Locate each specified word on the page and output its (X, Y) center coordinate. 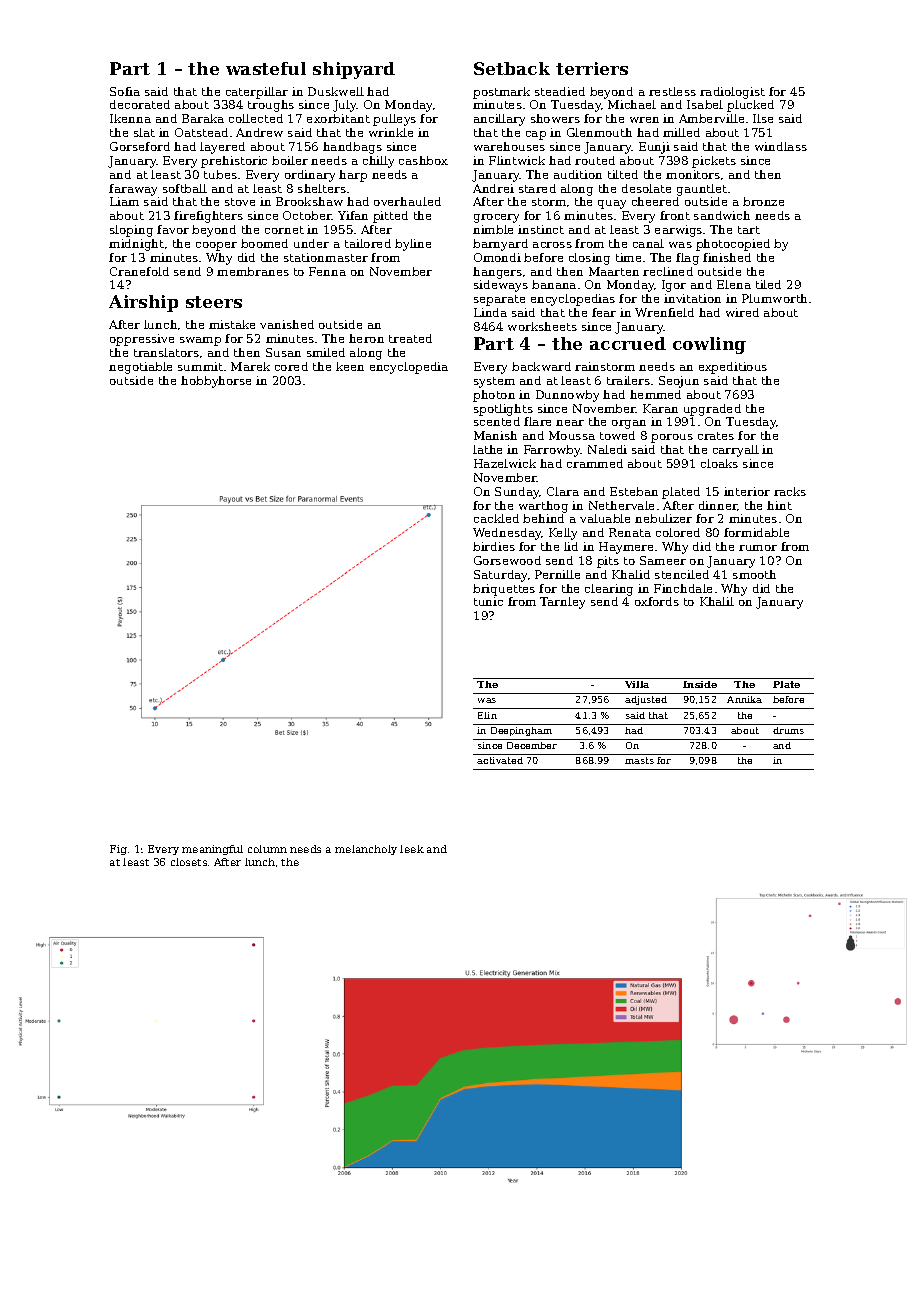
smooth (754, 574)
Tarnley (562, 603)
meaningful (212, 850)
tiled (768, 284)
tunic (488, 601)
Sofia (125, 91)
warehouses (509, 146)
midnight (136, 245)
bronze (763, 201)
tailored (368, 243)
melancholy (366, 850)
